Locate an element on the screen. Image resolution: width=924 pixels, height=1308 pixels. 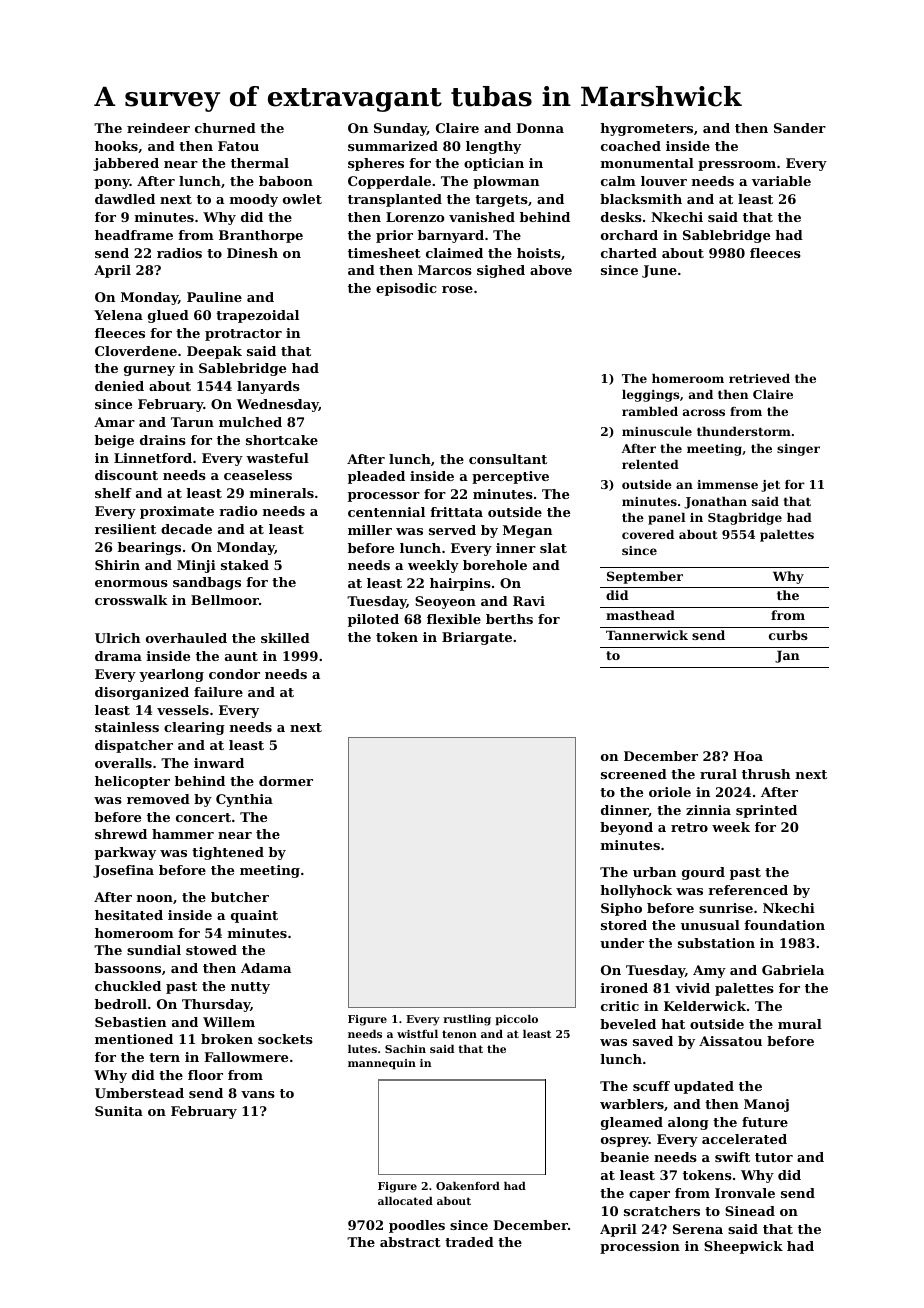
beveled is located at coordinates (628, 1024).
